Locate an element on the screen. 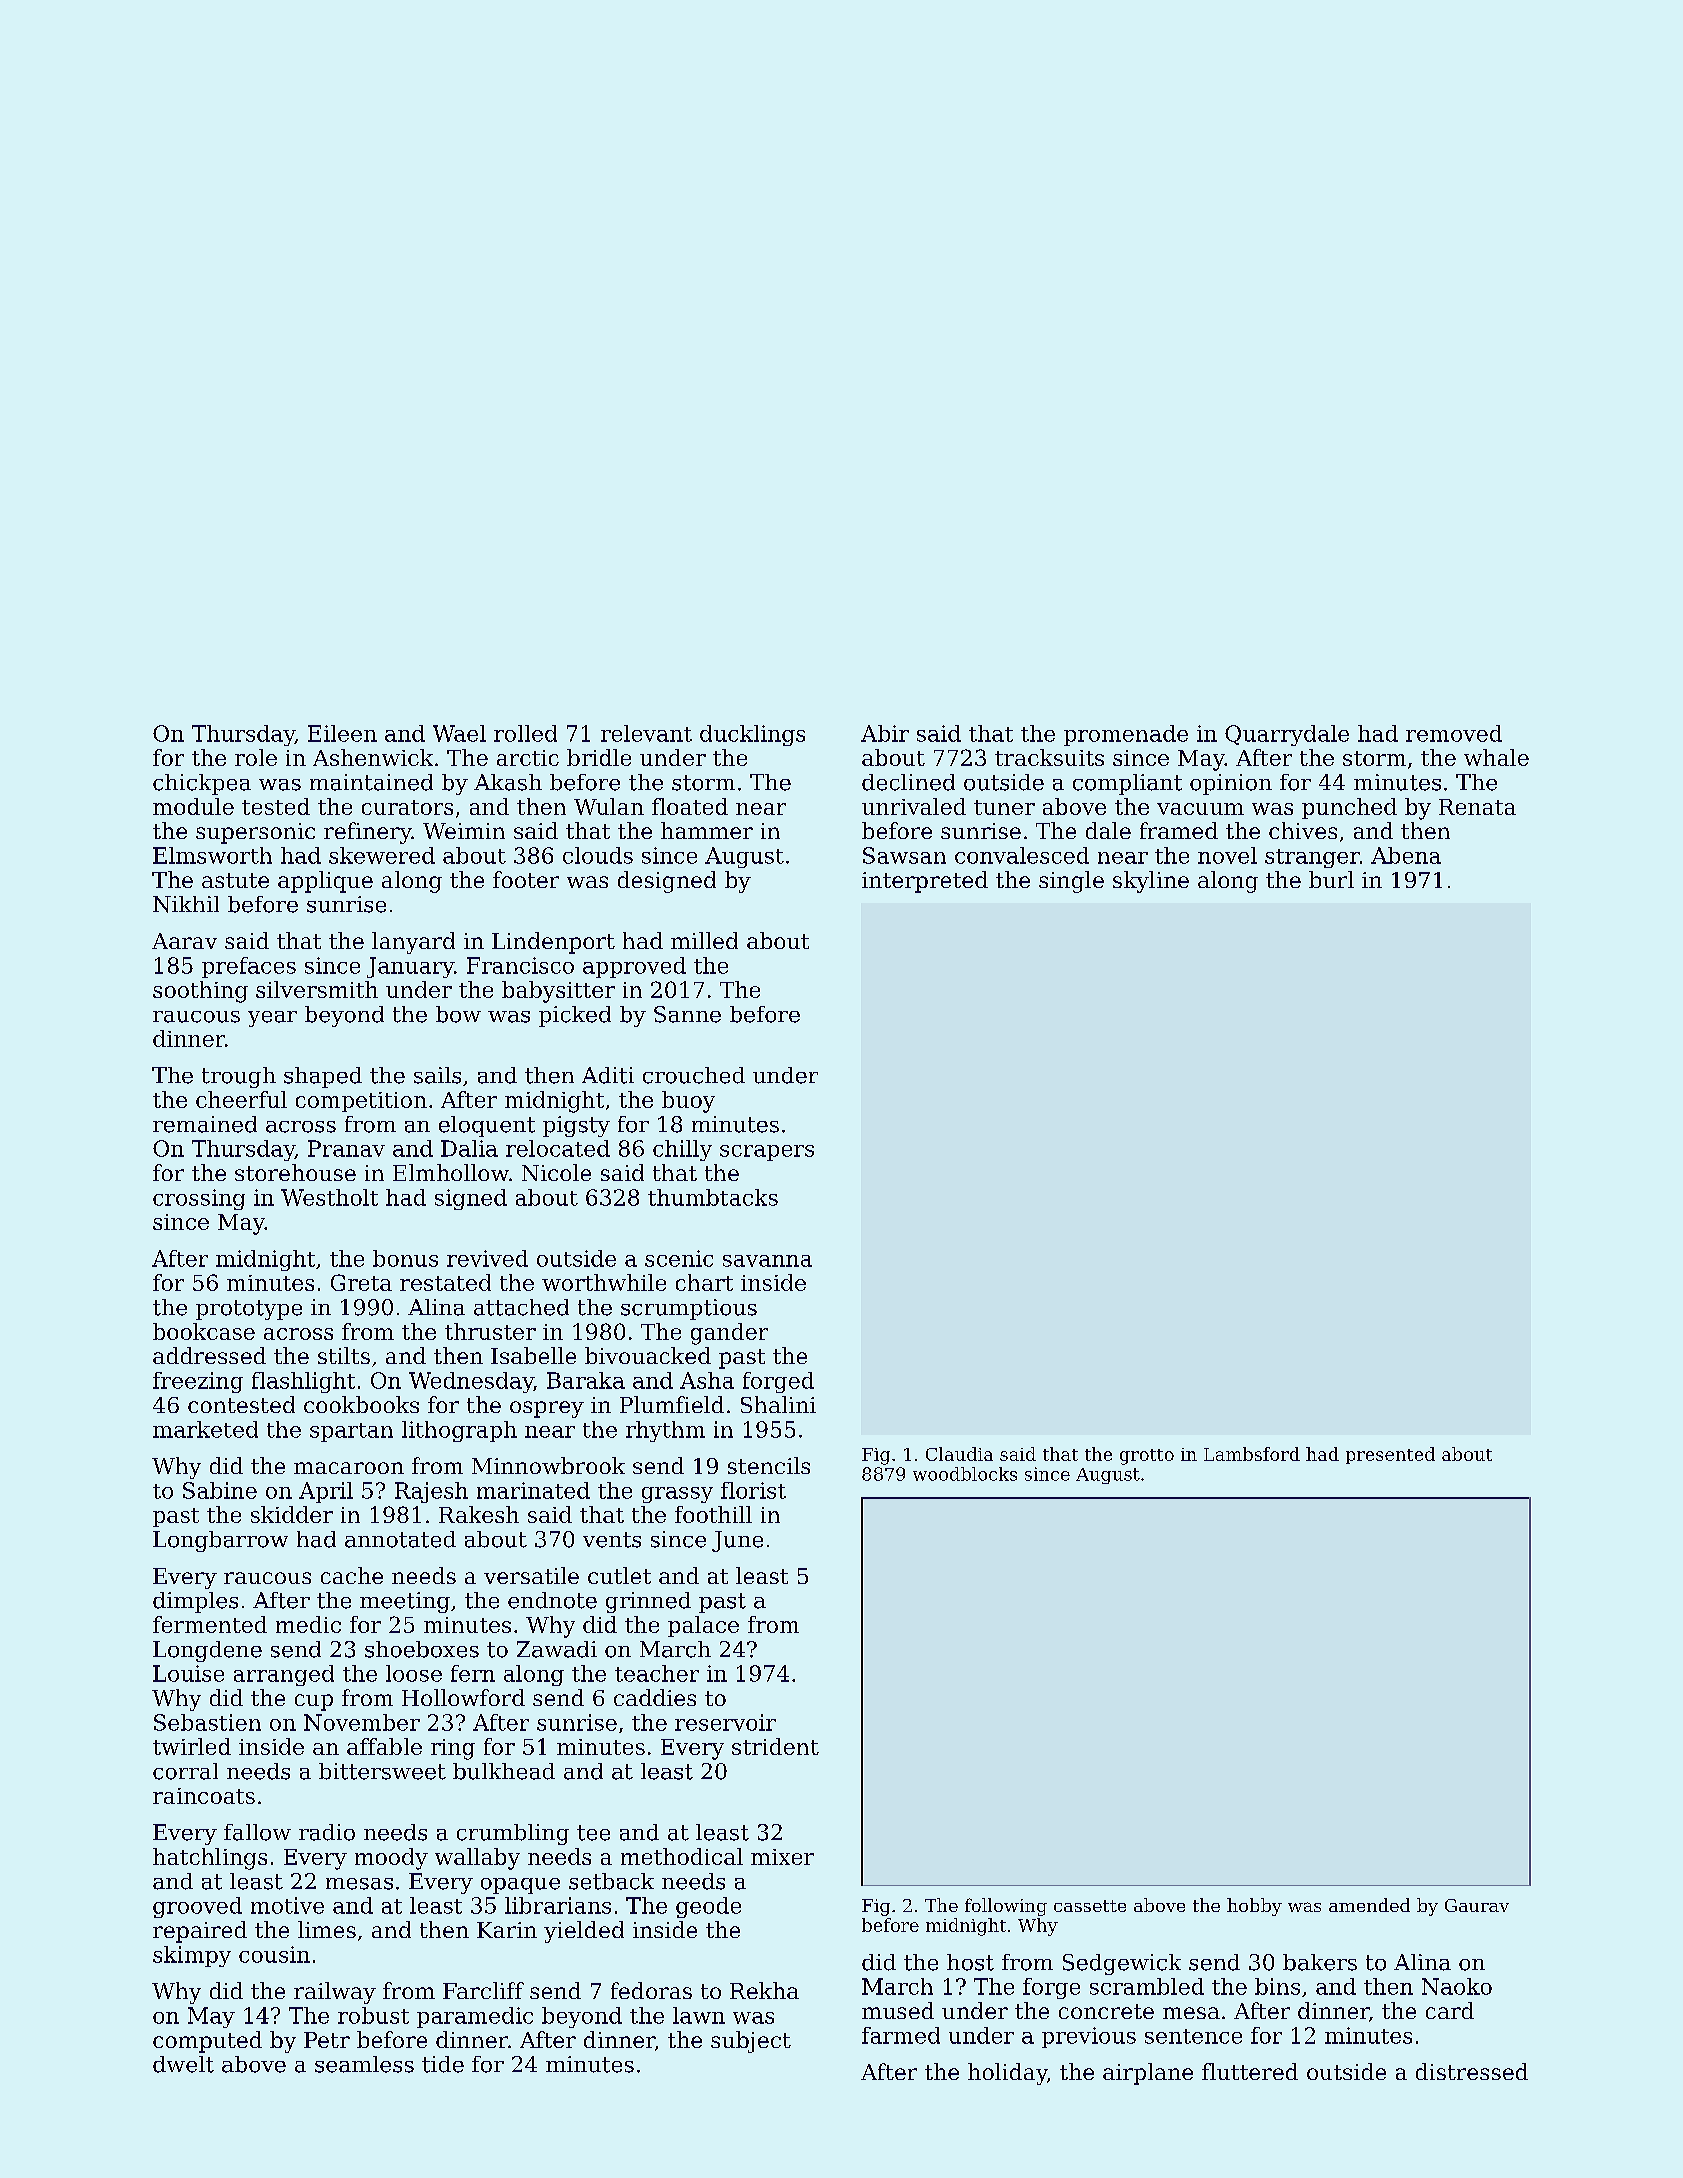 The width and height of the screenshot is (1683, 2178). Abir is located at coordinates (885, 733).
